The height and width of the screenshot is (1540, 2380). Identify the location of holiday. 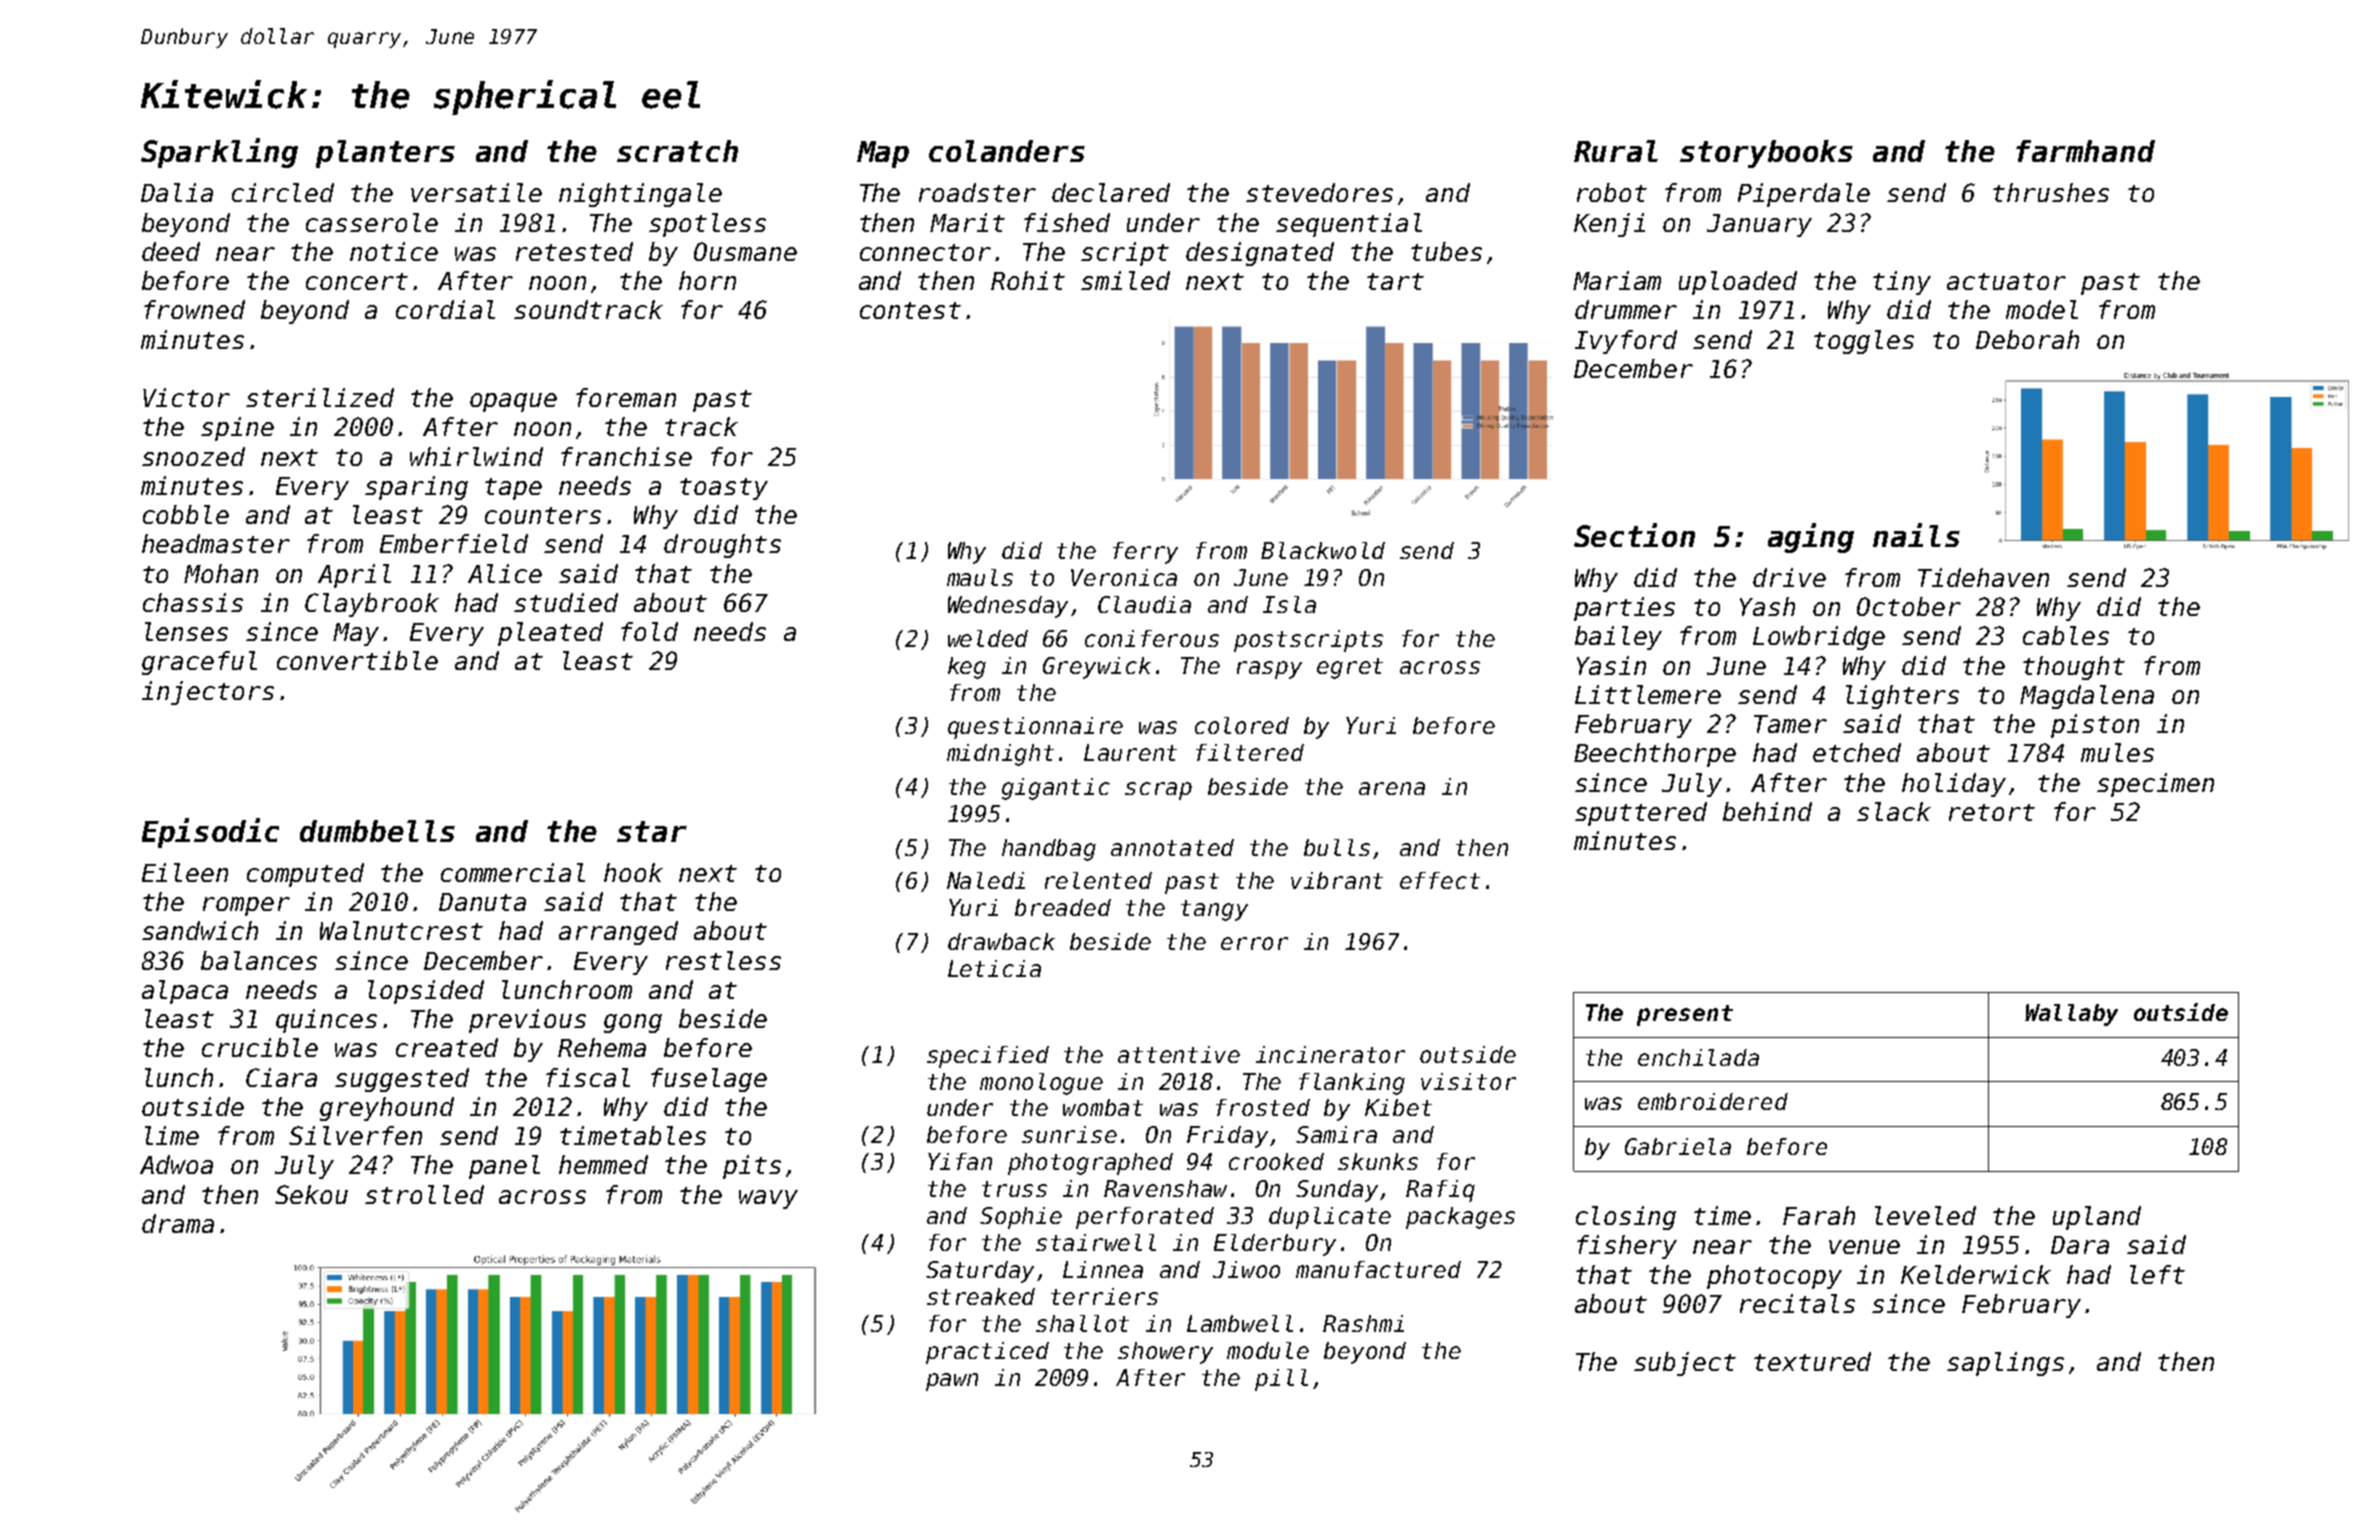
(1954, 785).
